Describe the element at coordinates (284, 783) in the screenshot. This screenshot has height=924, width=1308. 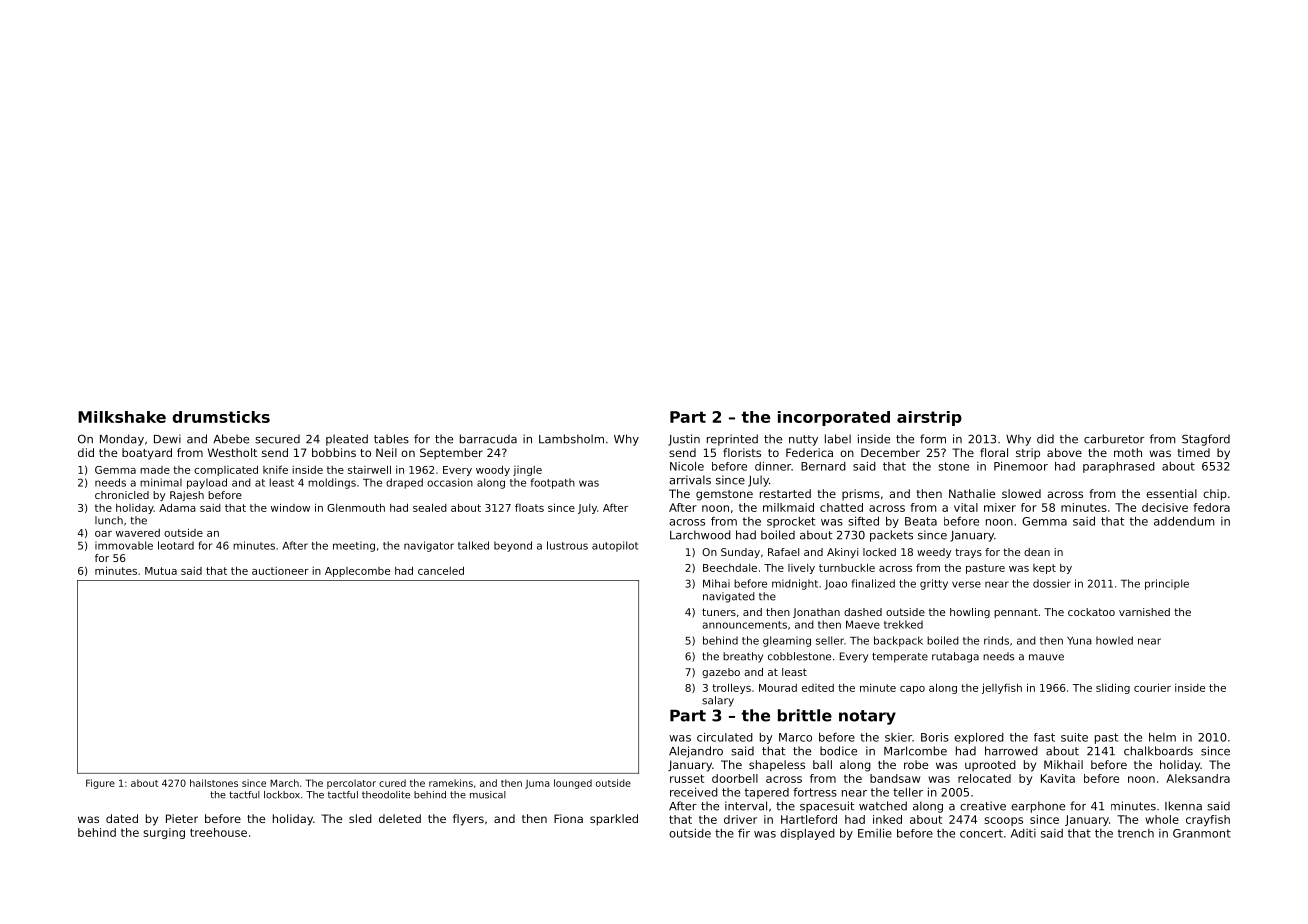
I see `March` at that location.
